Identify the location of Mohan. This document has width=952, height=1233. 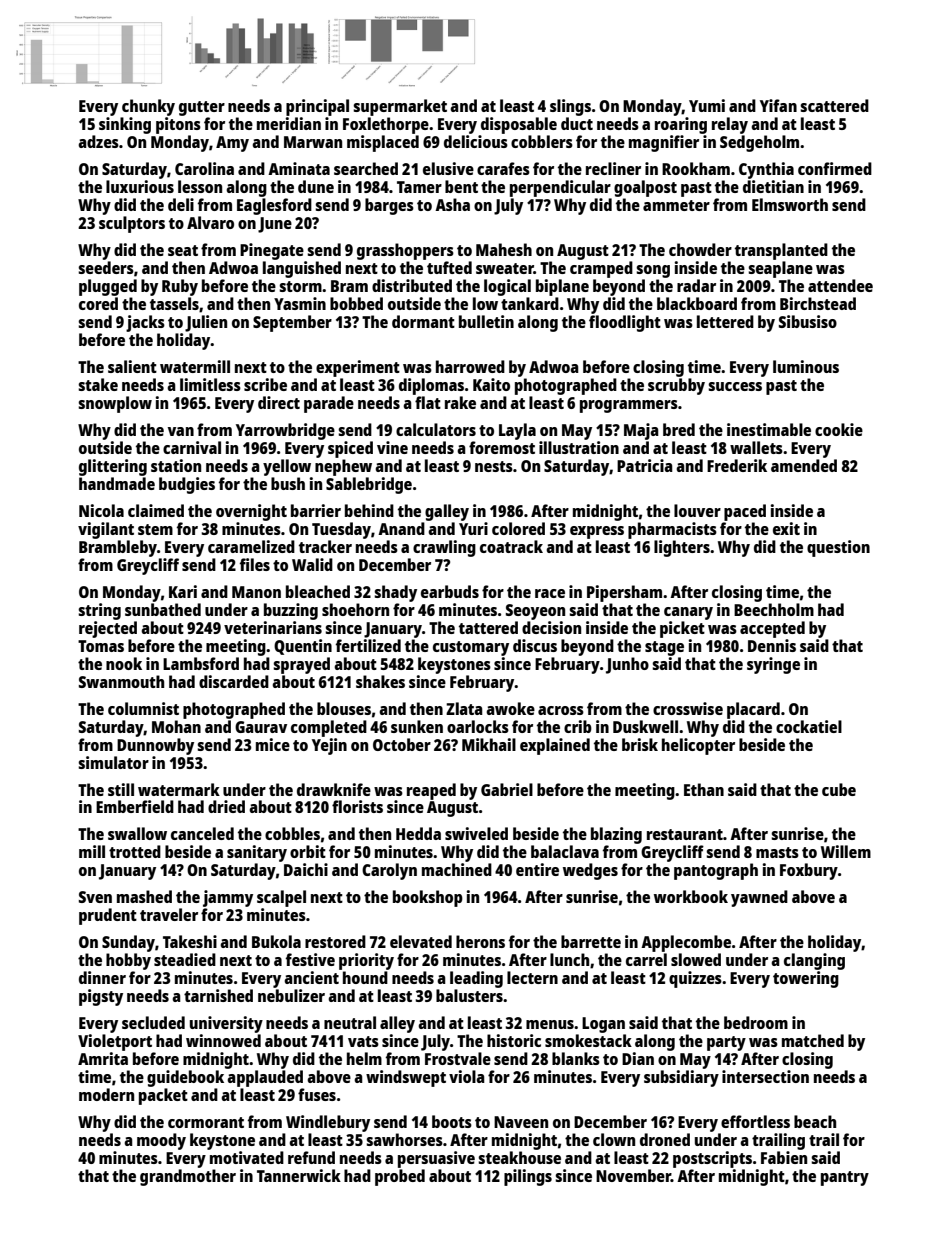
(176, 726).
